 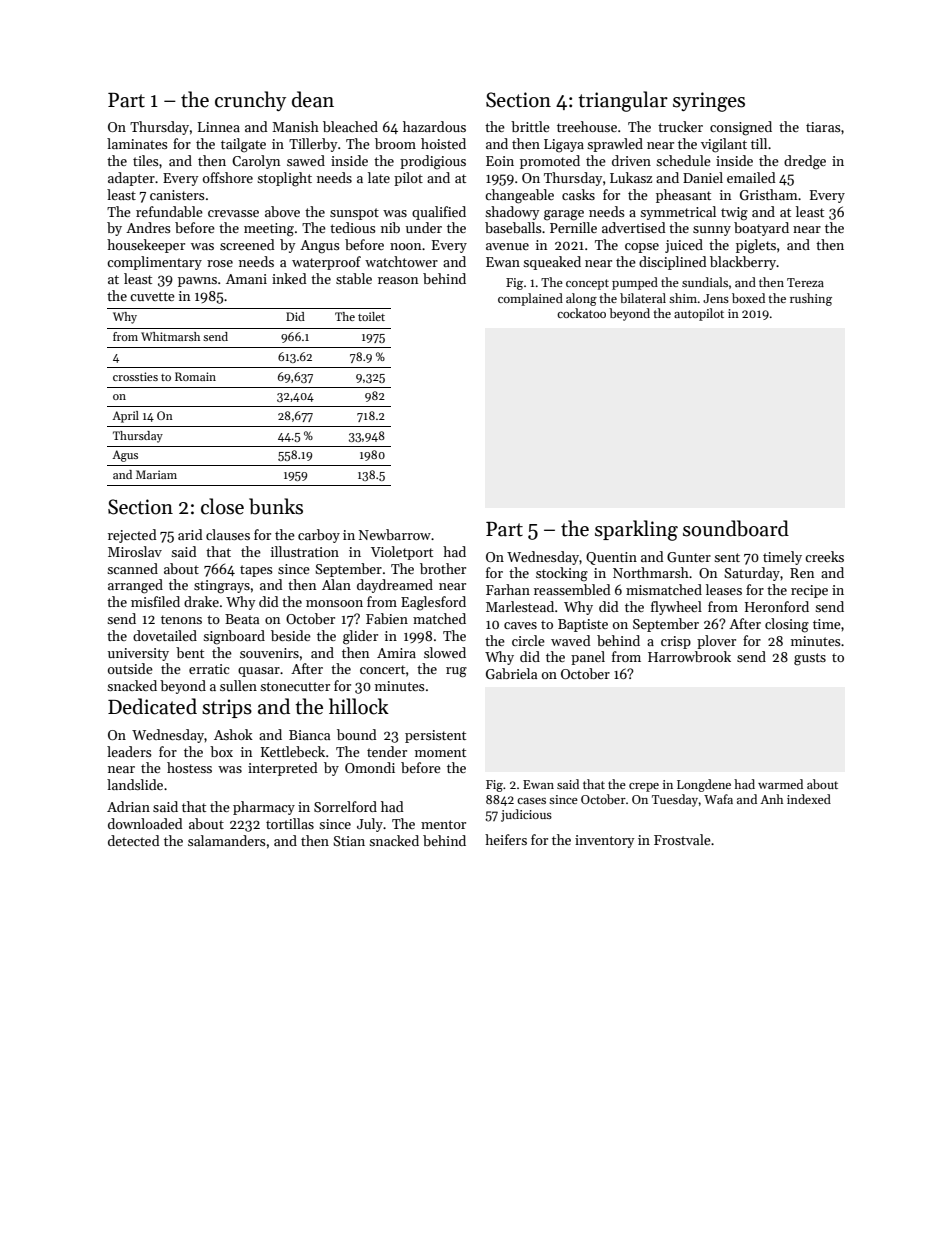 I want to click on creeks, so click(x=824, y=556).
